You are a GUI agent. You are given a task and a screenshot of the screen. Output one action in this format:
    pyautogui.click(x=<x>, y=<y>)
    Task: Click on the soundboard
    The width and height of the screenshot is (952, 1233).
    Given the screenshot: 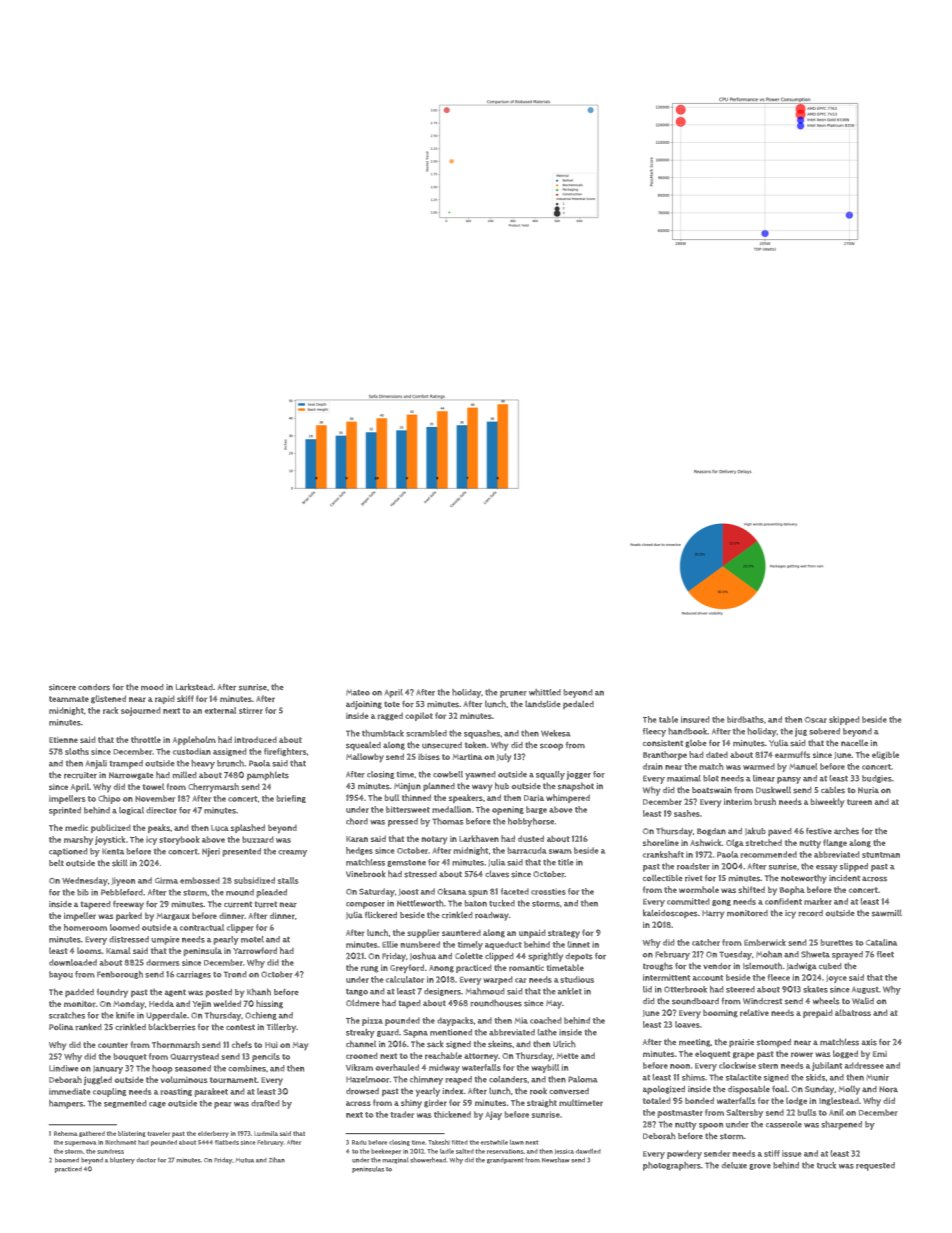 What is the action you would take?
    pyautogui.click(x=695, y=1001)
